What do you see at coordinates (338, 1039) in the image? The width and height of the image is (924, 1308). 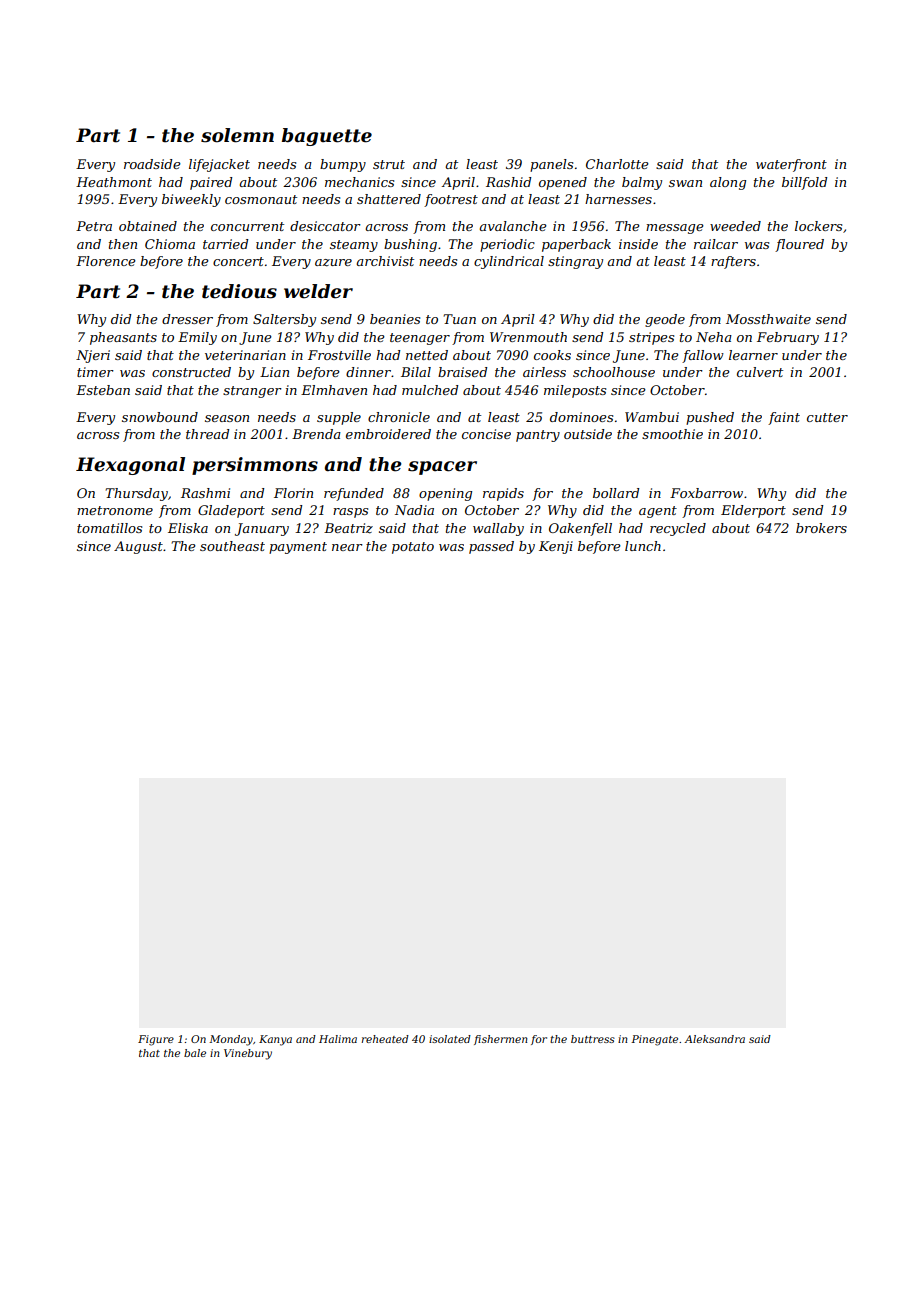 I see `Halima` at bounding box center [338, 1039].
